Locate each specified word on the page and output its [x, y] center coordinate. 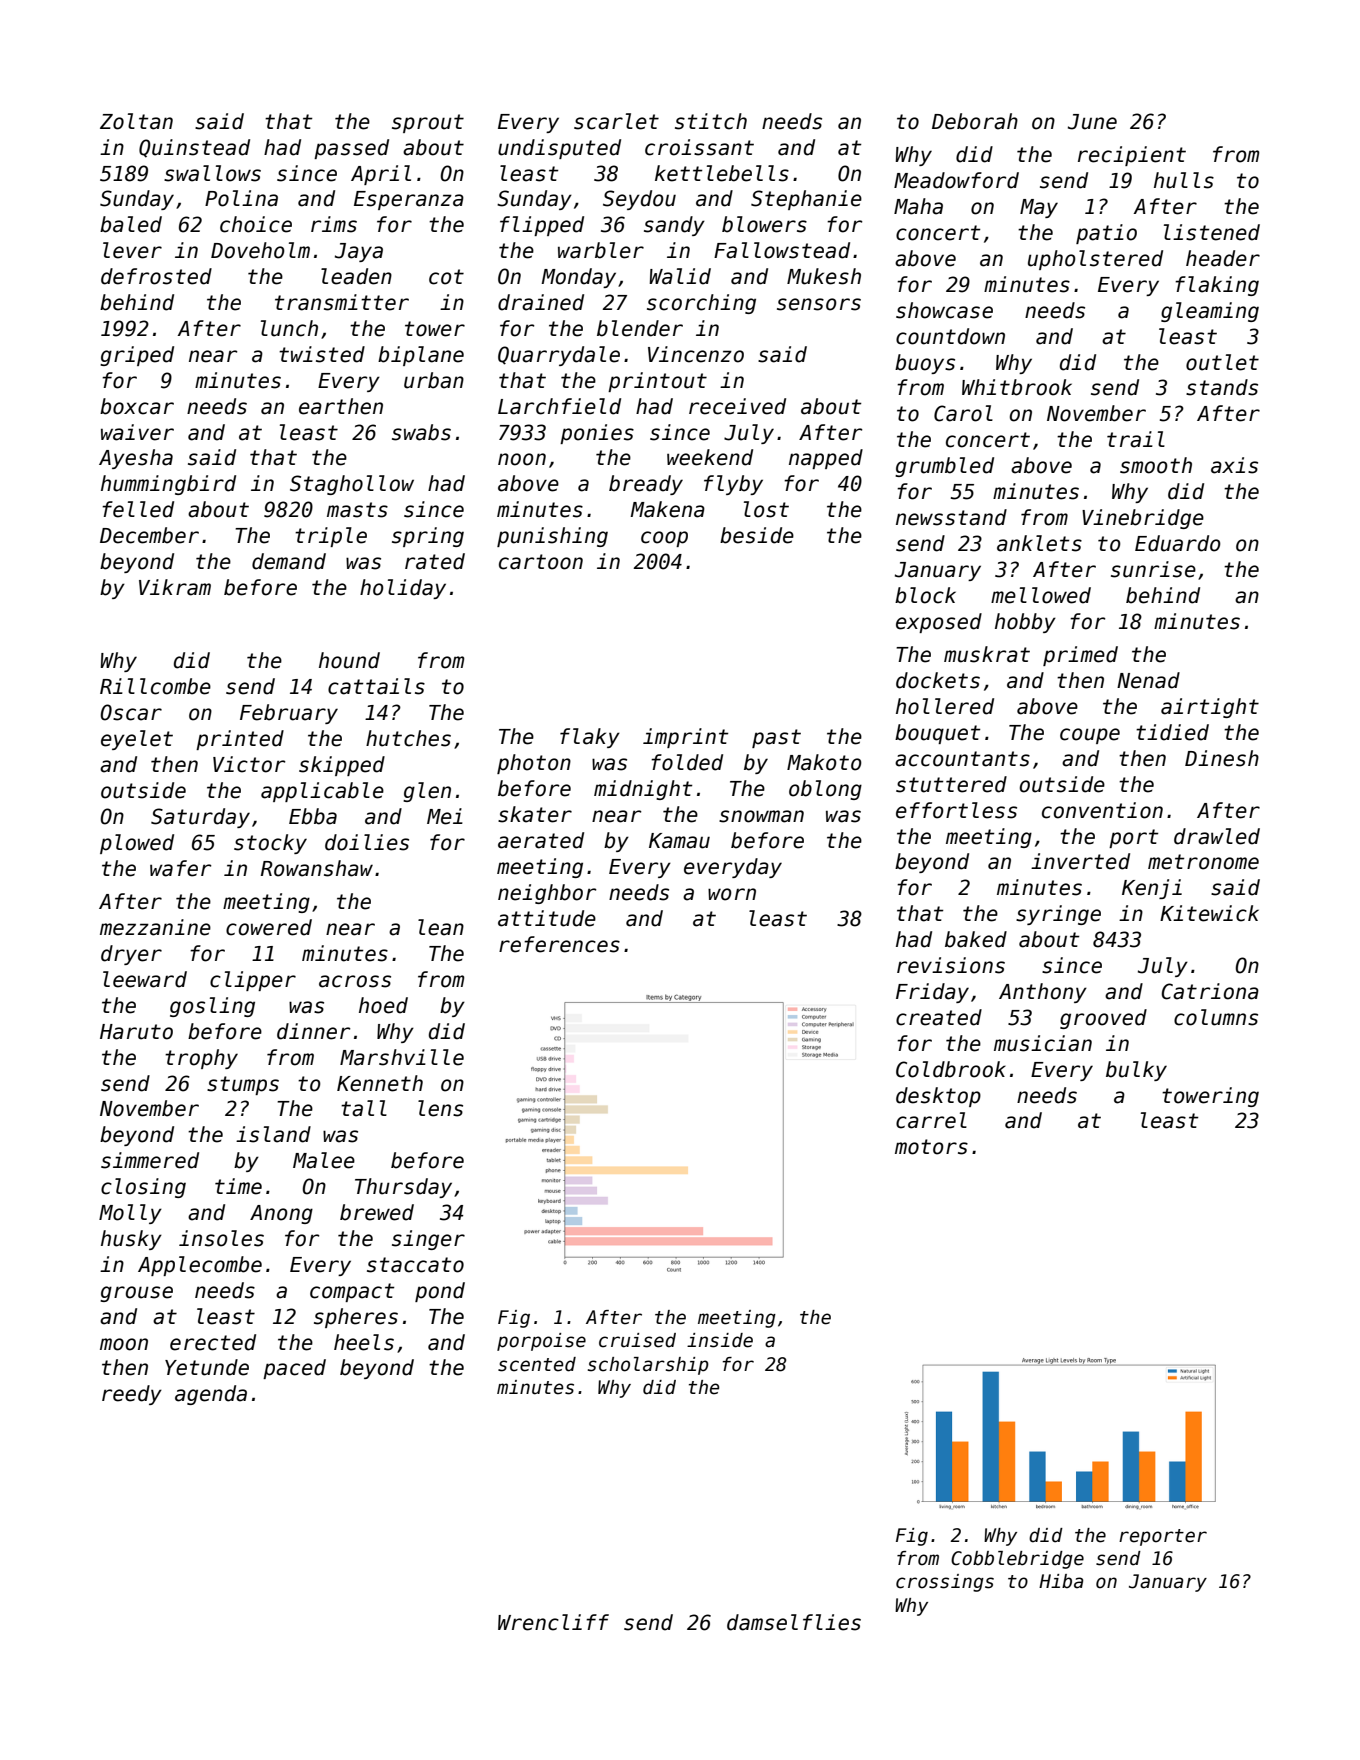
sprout [428, 123]
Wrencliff [553, 1622]
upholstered [1095, 260]
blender [640, 328]
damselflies [794, 1622]
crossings [945, 1583]
